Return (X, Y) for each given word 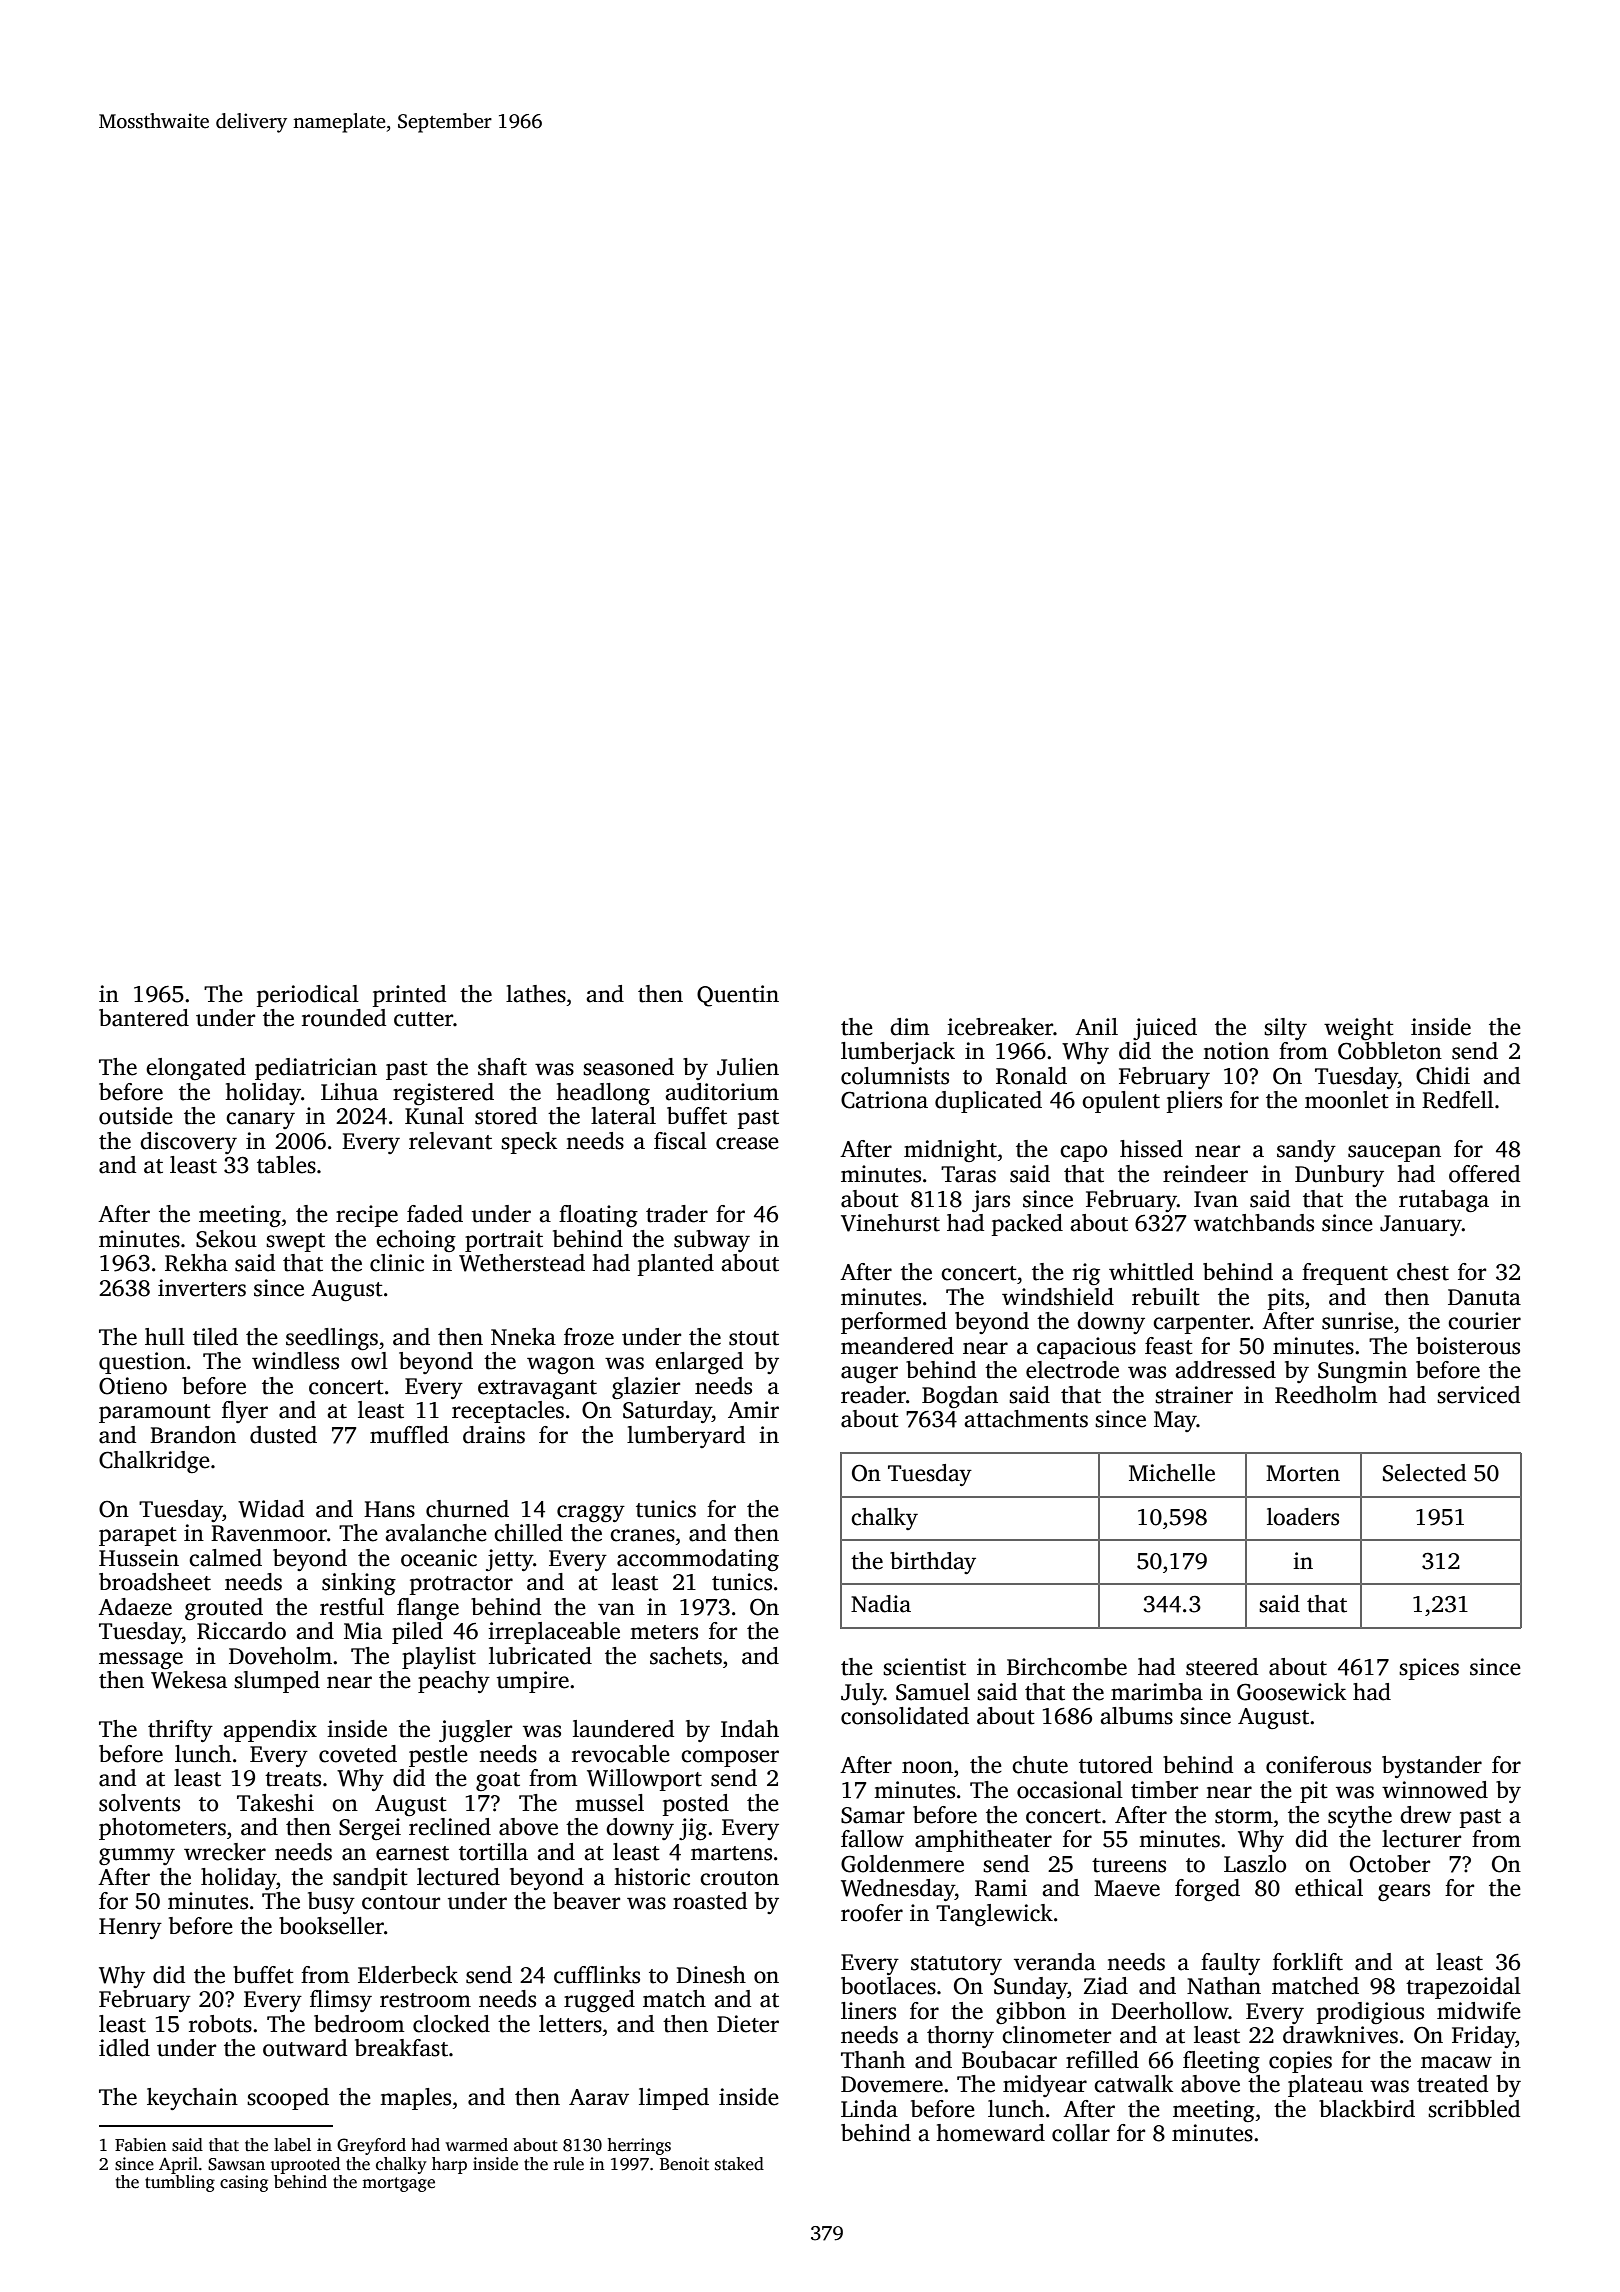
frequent (1345, 1274)
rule (568, 2164)
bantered (144, 1018)
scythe (1360, 1817)
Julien (748, 1067)
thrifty (180, 1731)
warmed (476, 2145)
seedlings (332, 1339)
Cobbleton (1390, 1051)
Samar (873, 1815)
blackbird (1367, 2109)
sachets (686, 1656)
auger (869, 1375)
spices (1429, 1669)
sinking (359, 1584)
